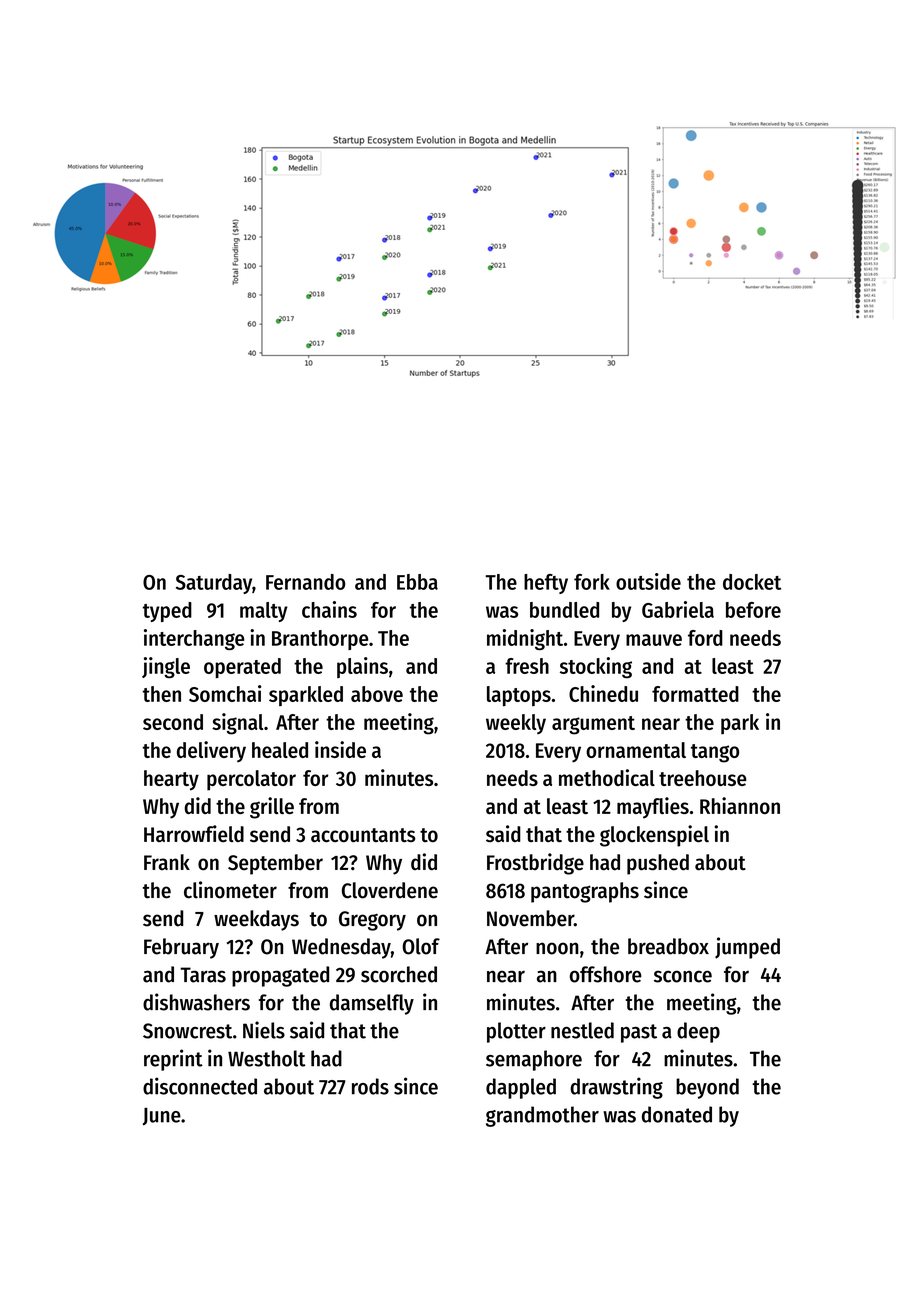  I want to click on hearty, so click(171, 780).
